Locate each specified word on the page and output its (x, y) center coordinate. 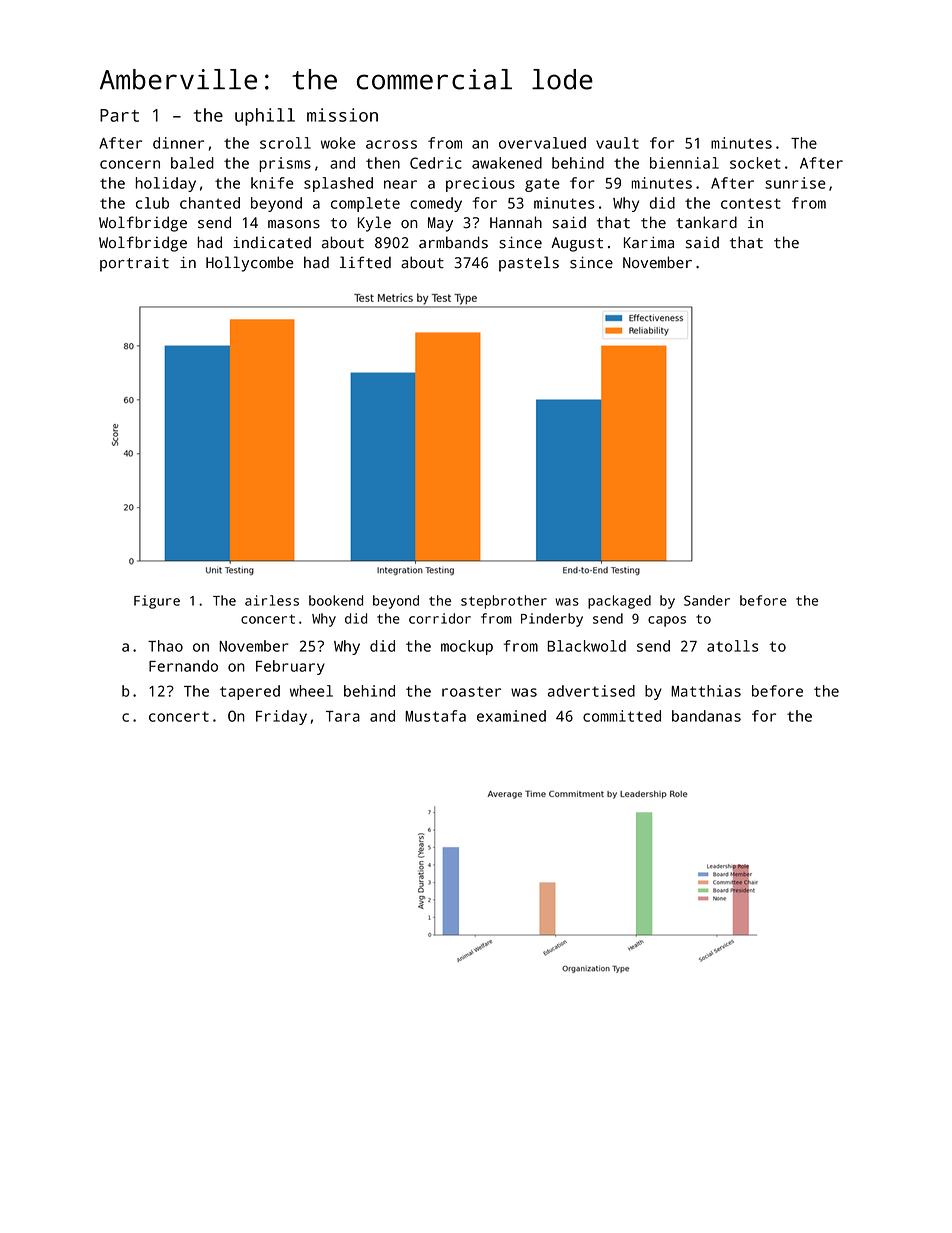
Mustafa (435, 716)
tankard (706, 222)
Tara (343, 716)
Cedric (436, 163)
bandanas (706, 716)
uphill (265, 117)
